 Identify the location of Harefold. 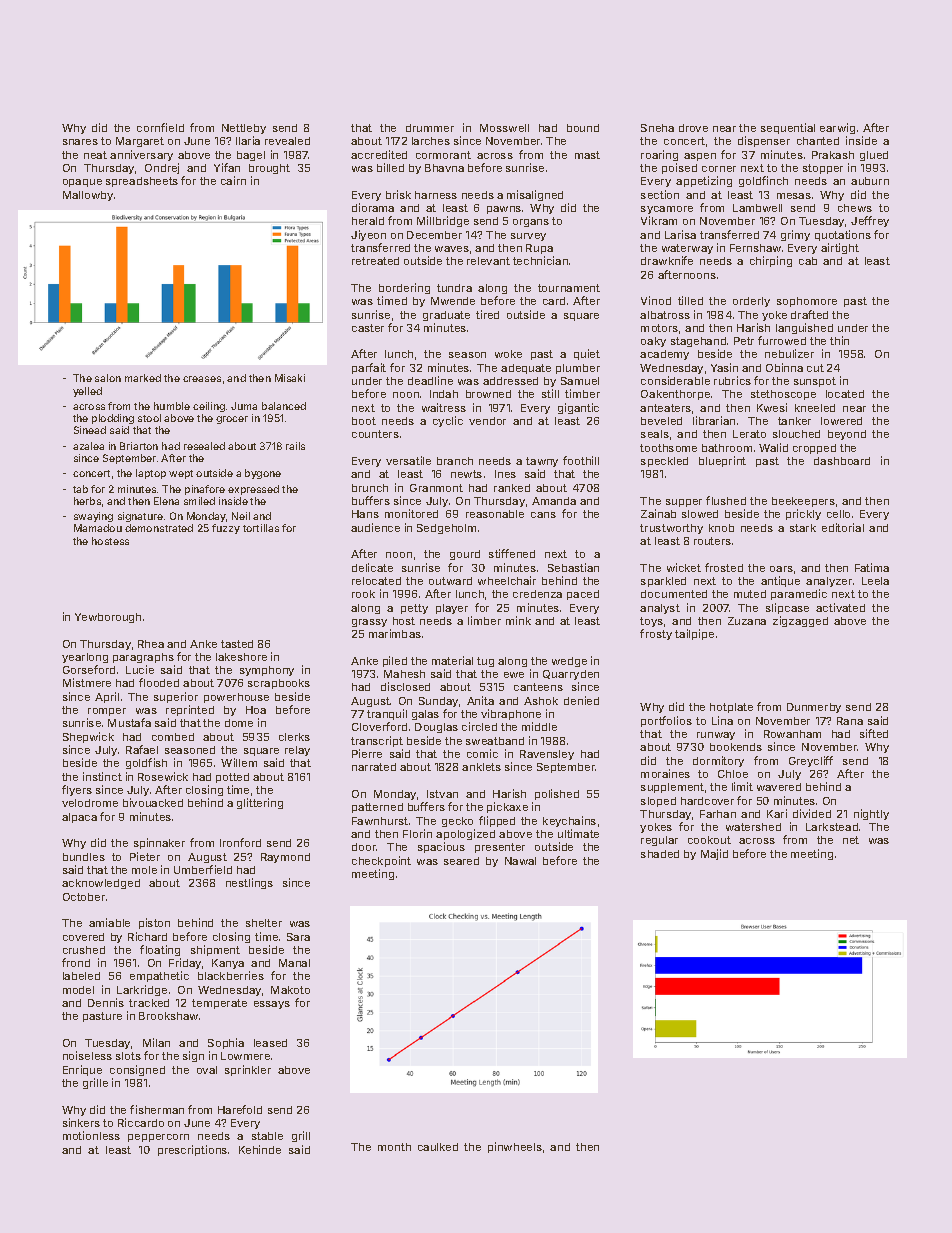
(240, 1109).
